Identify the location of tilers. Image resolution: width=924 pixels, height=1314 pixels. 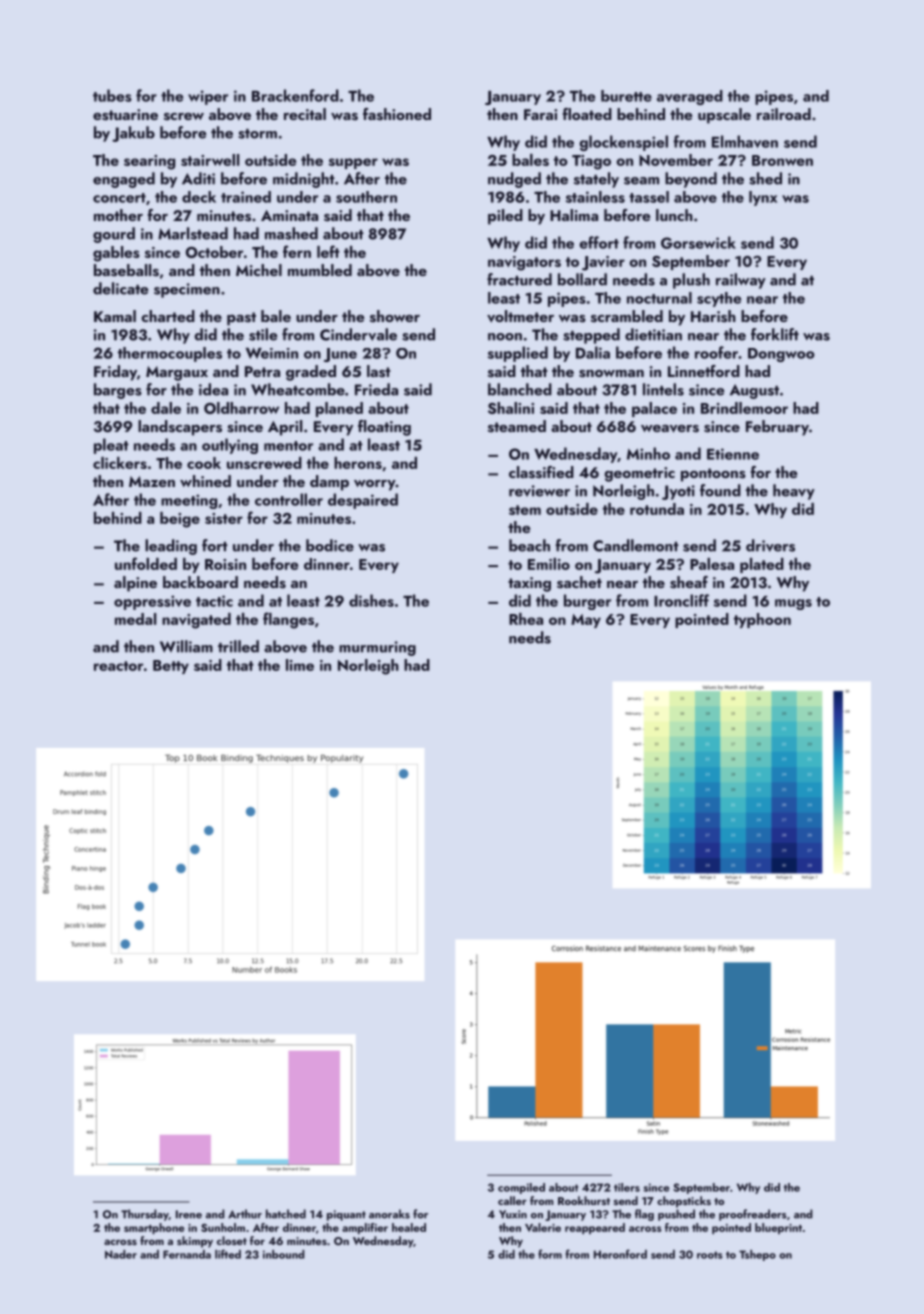
(627, 1187).
